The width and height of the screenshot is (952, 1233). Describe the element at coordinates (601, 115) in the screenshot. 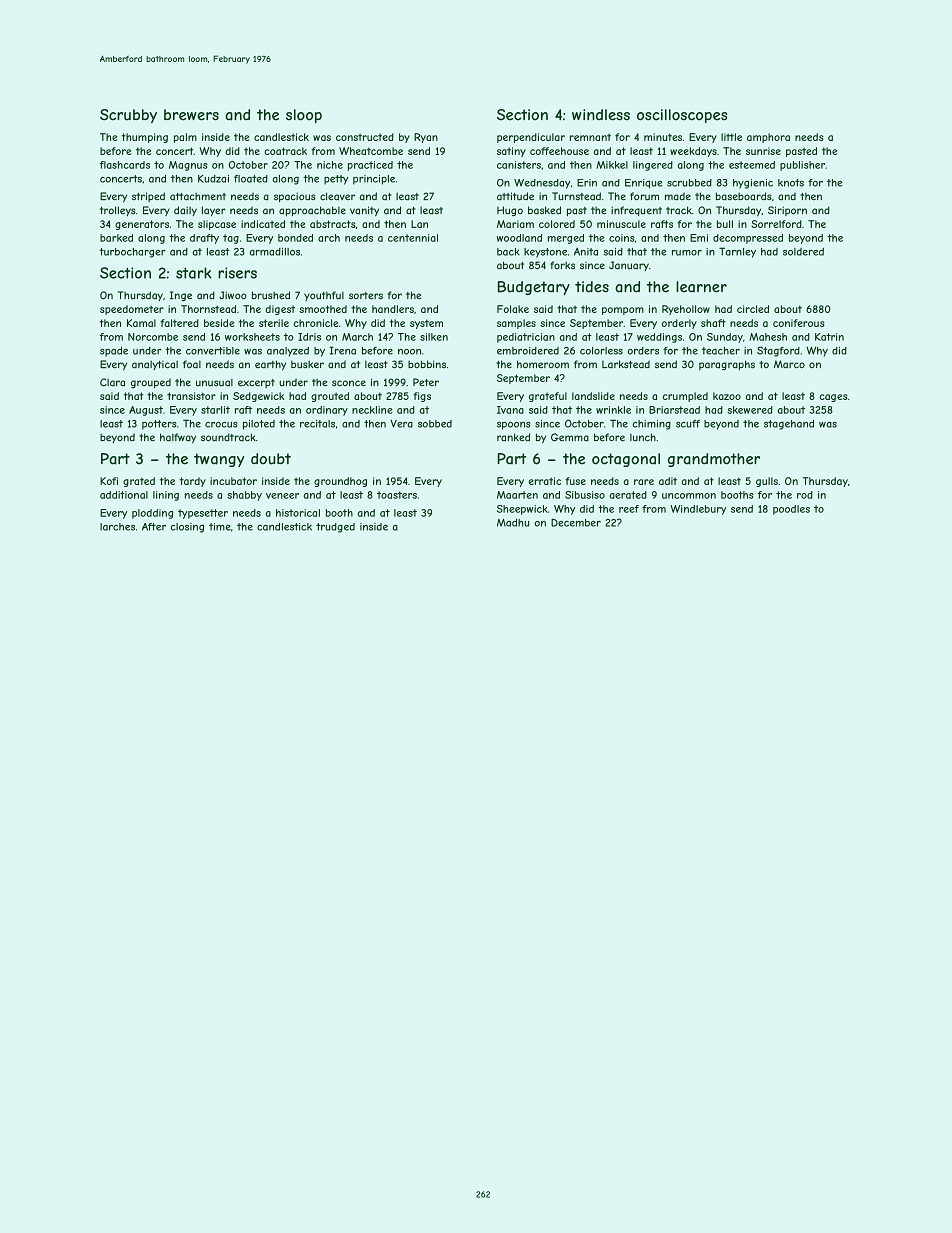

I see `windless` at that location.
